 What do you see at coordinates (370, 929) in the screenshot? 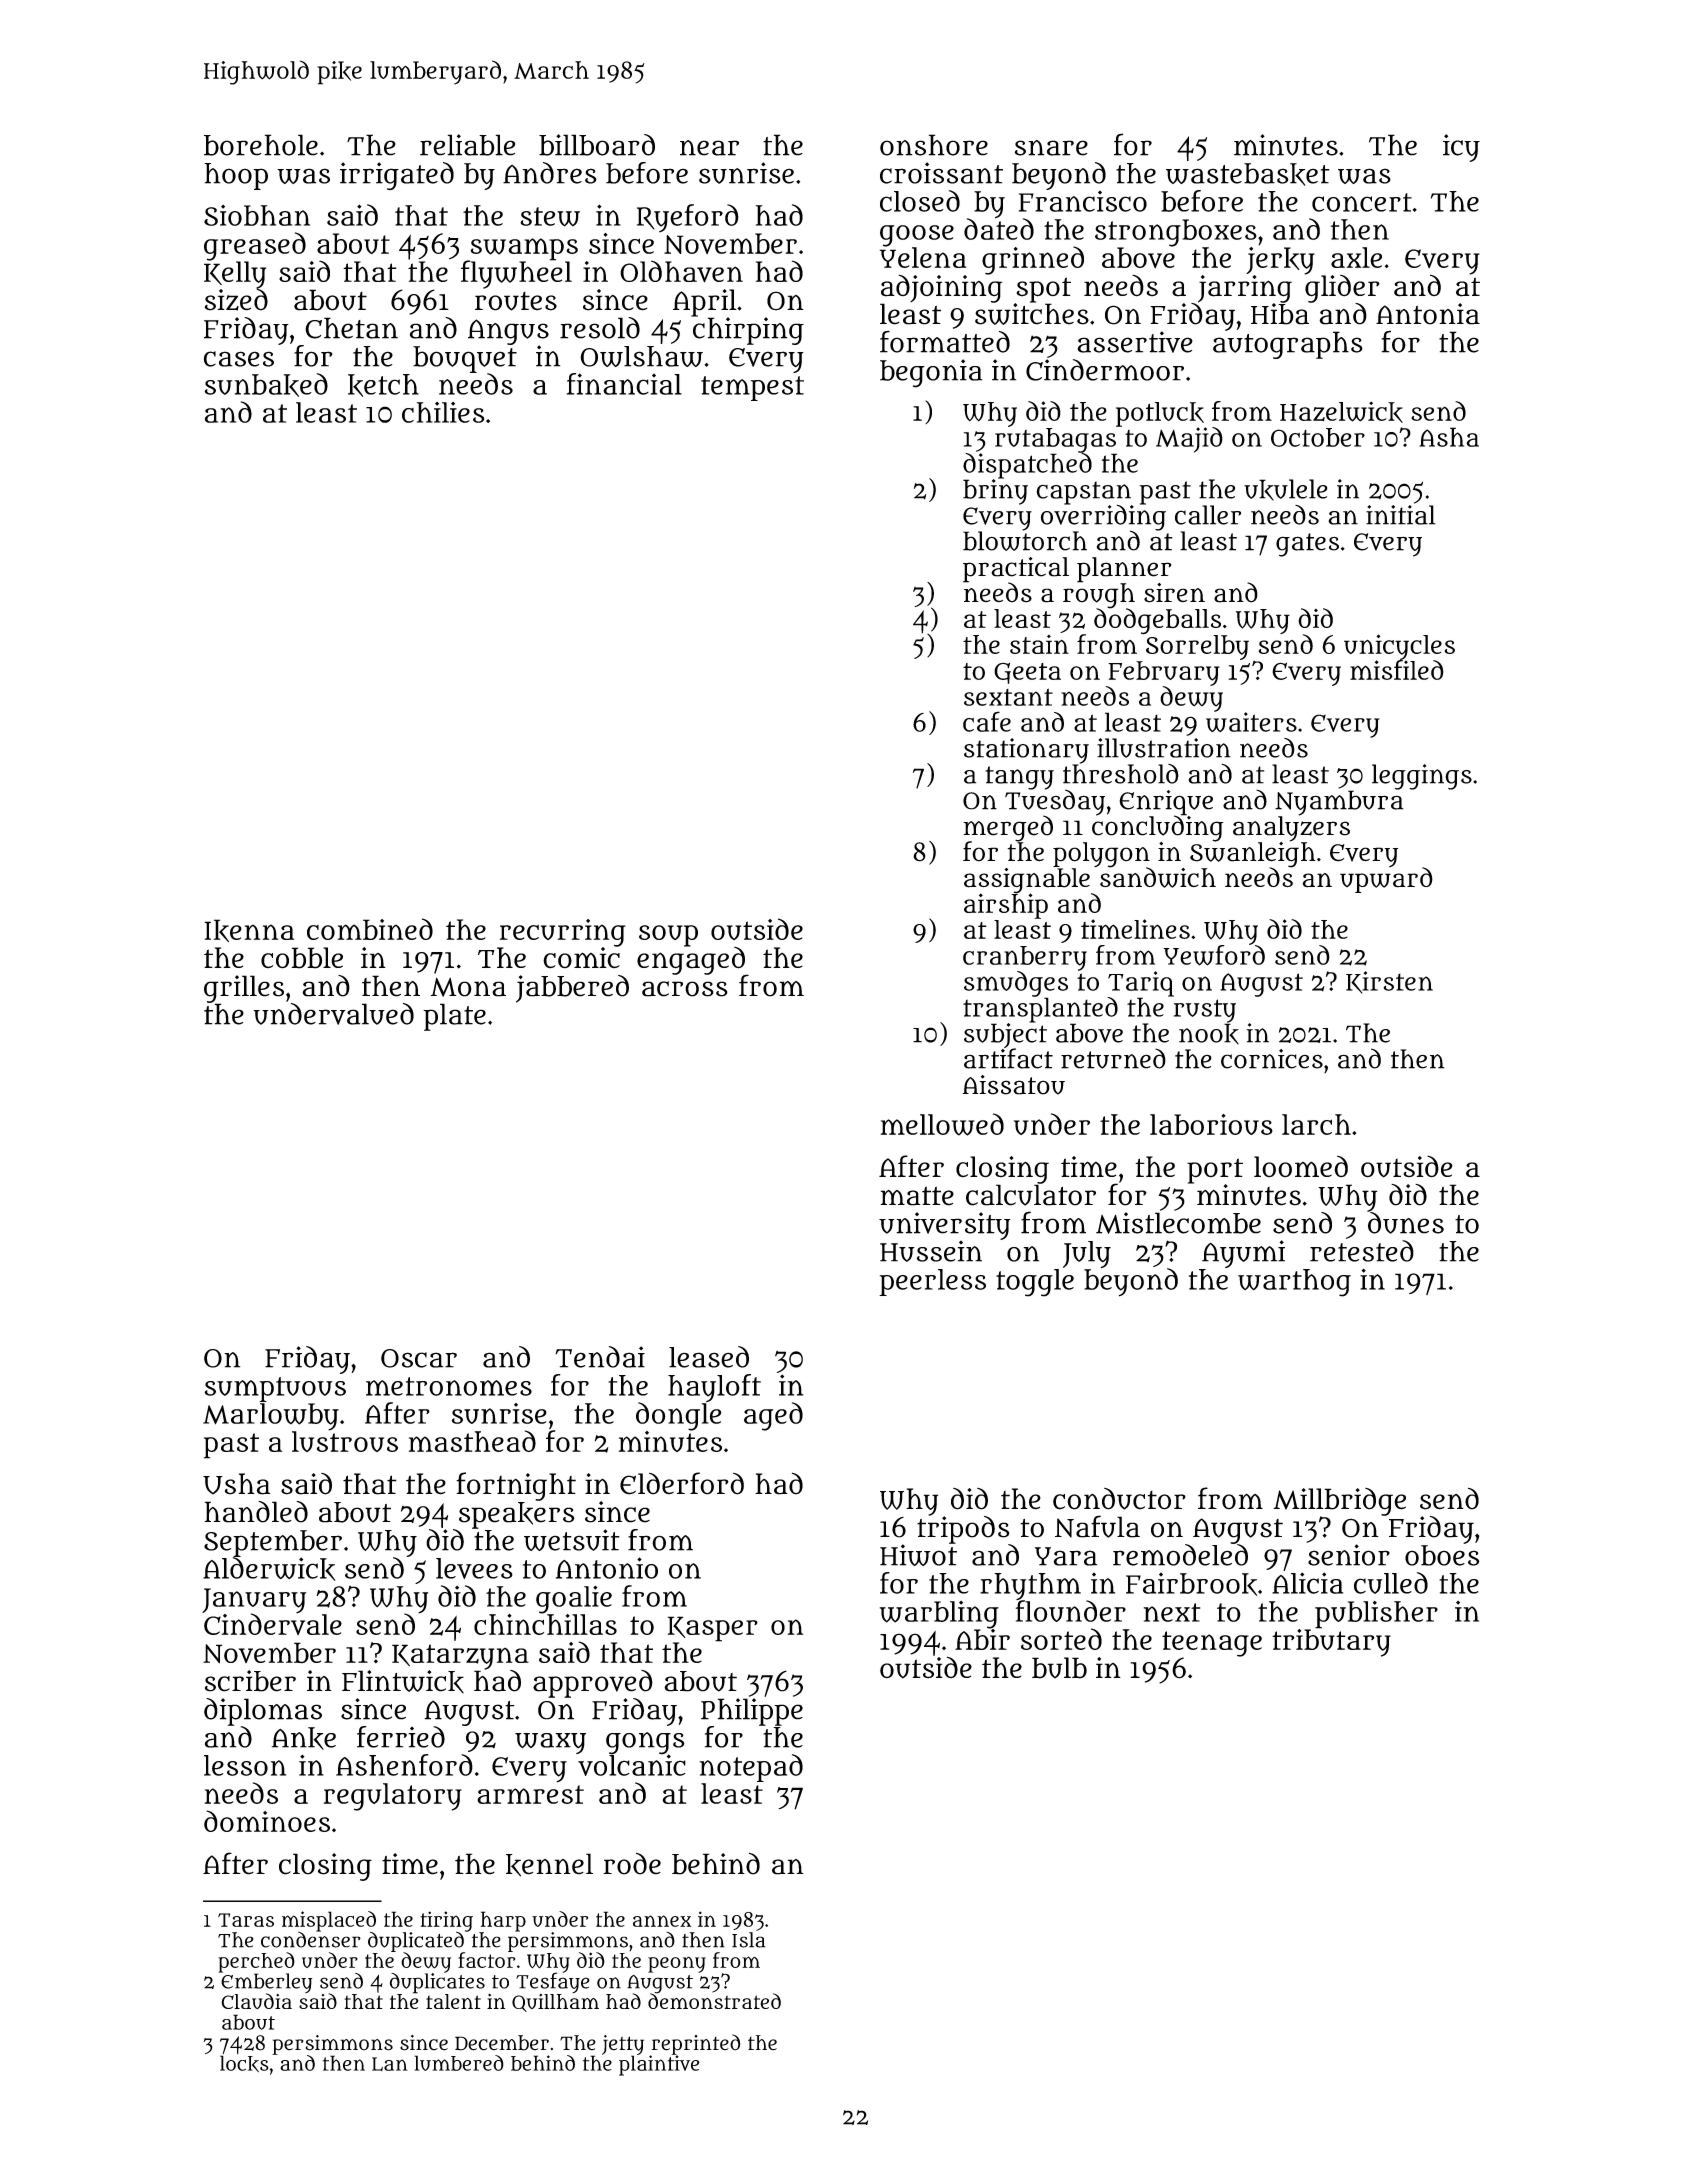
I see `combined` at bounding box center [370, 929].
